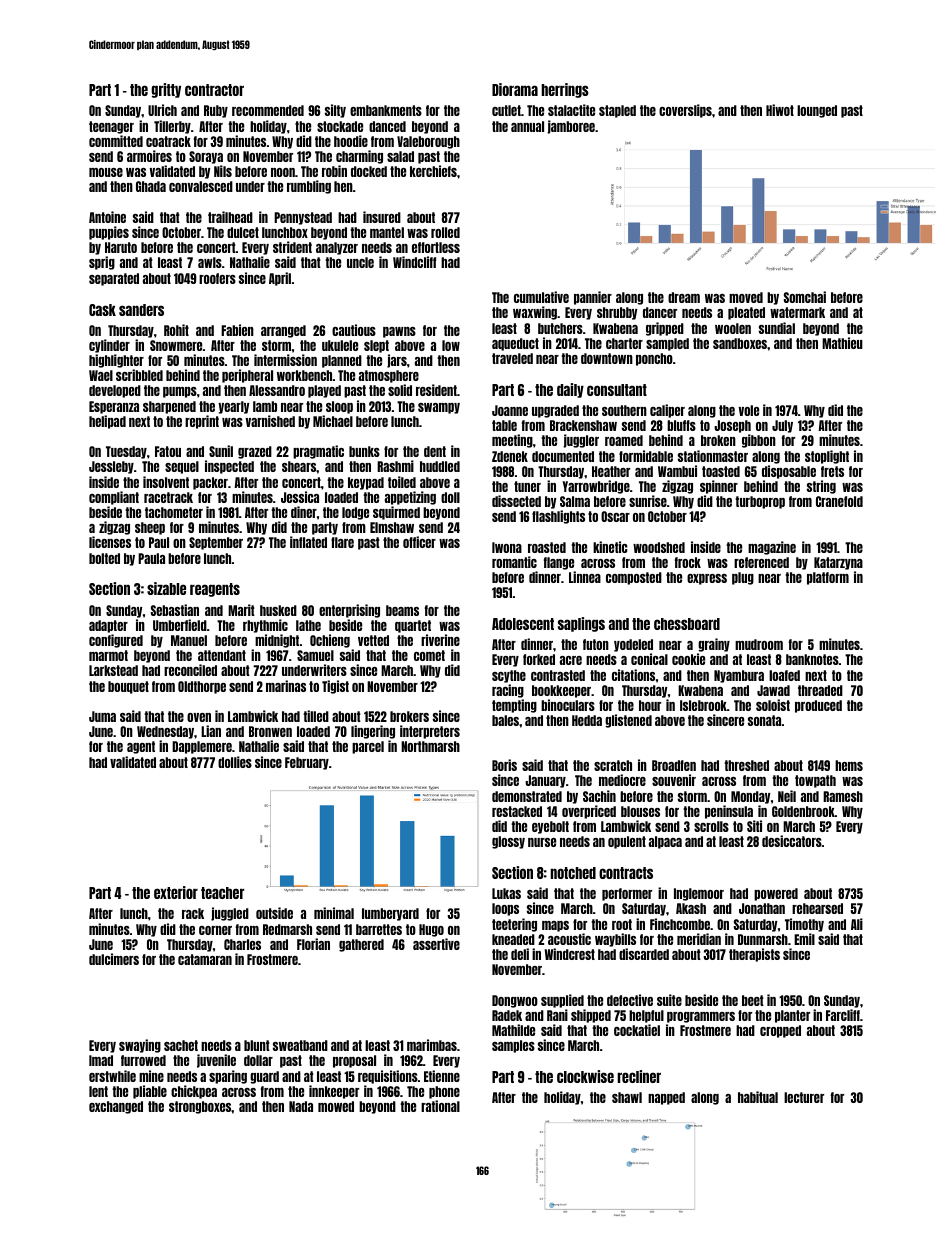 The image size is (952, 1233). What do you see at coordinates (535, 313) in the image?
I see `waxwing` at bounding box center [535, 313].
